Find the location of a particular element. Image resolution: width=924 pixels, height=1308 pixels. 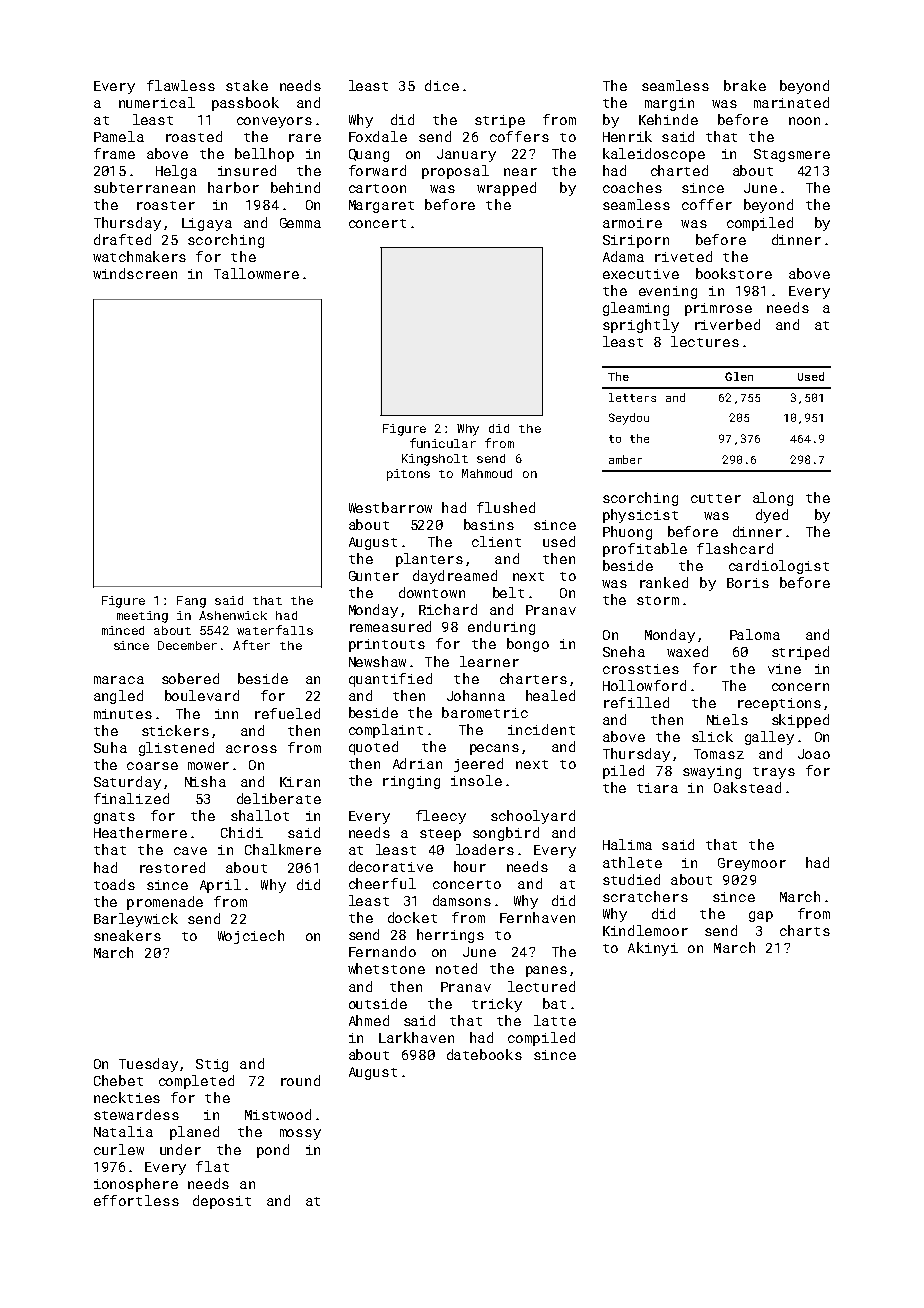

pond is located at coordinates (273, 1151).
